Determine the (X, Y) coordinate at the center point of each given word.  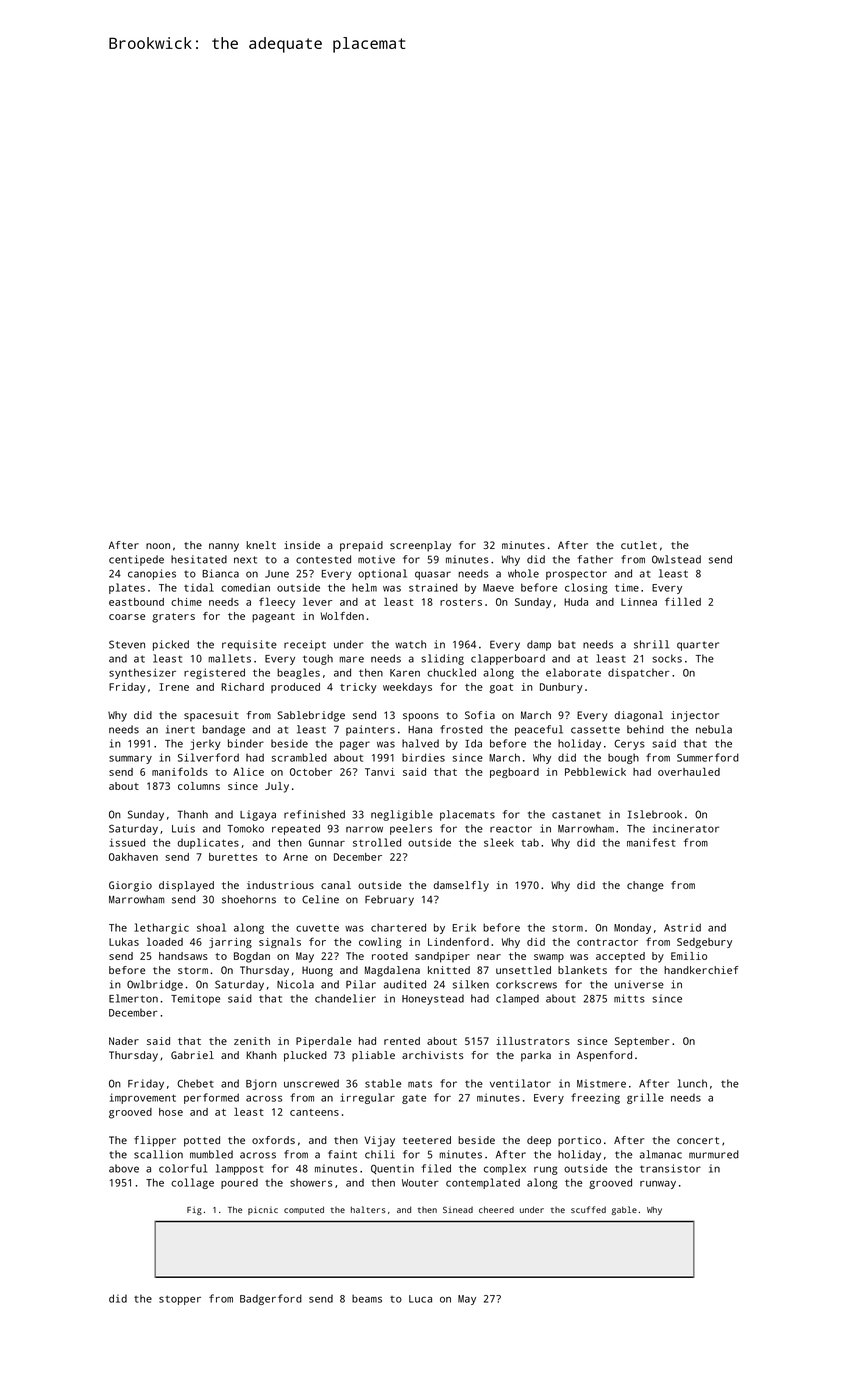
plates (127, 588)
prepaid (361, 546)
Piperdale (323, 1042)
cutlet (639, 545)
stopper (180, 1300)
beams (367, 1298)
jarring (230, 943)
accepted (620, 957)
